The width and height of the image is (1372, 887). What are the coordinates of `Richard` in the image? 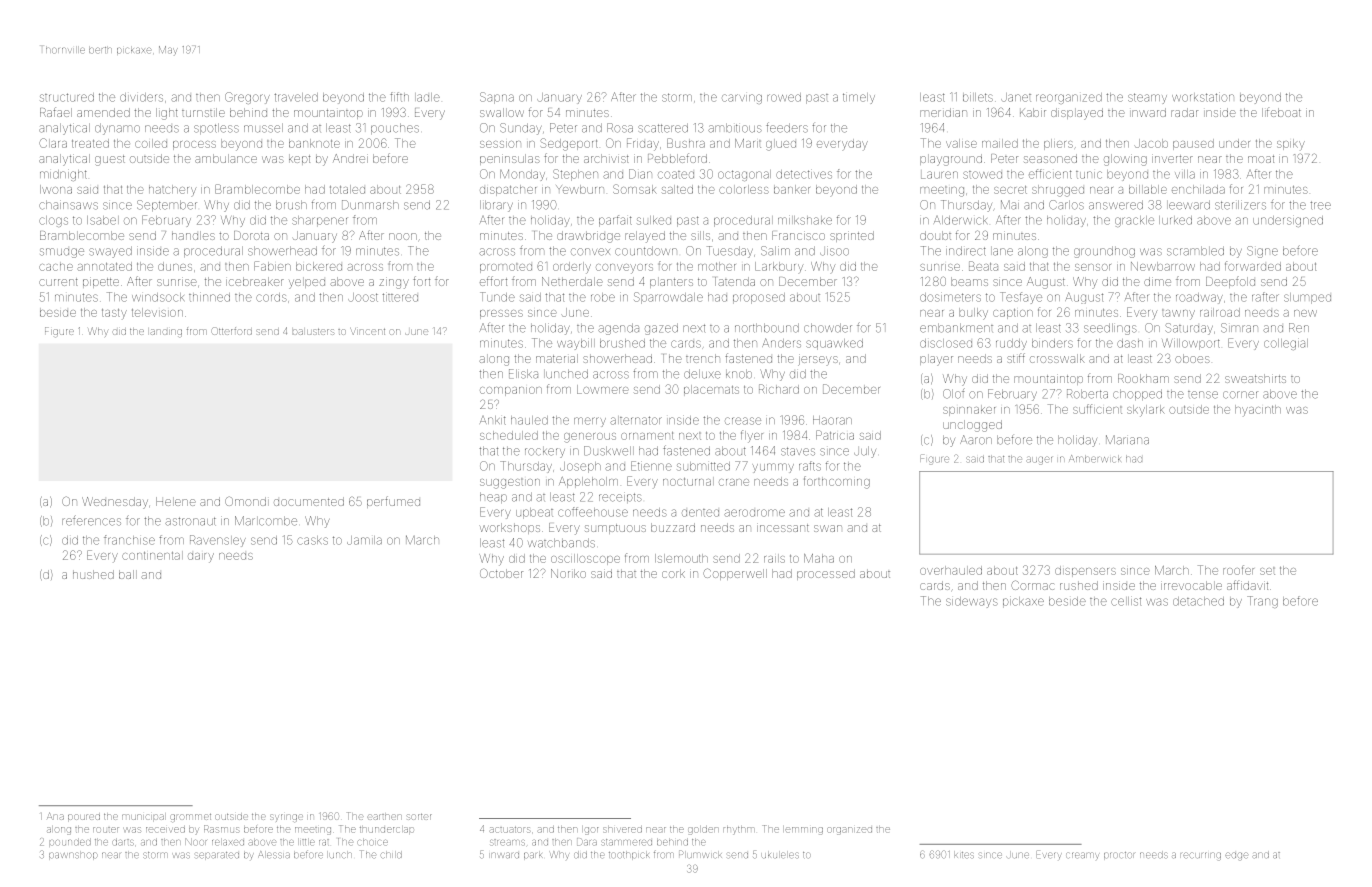 It's located at (779, 389).
